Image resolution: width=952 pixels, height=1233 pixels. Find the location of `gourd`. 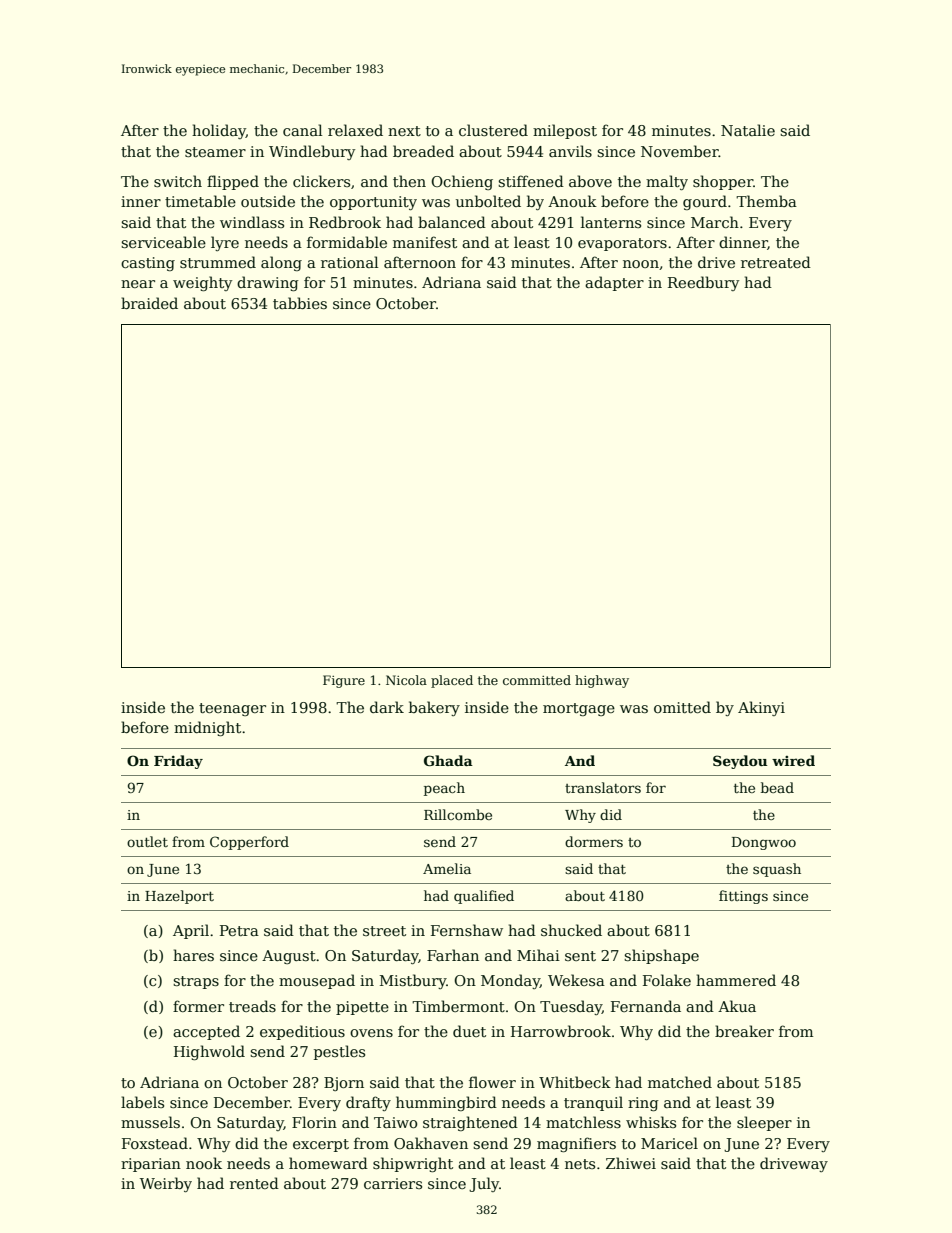

gourd is located at coordinates (705, 202).
